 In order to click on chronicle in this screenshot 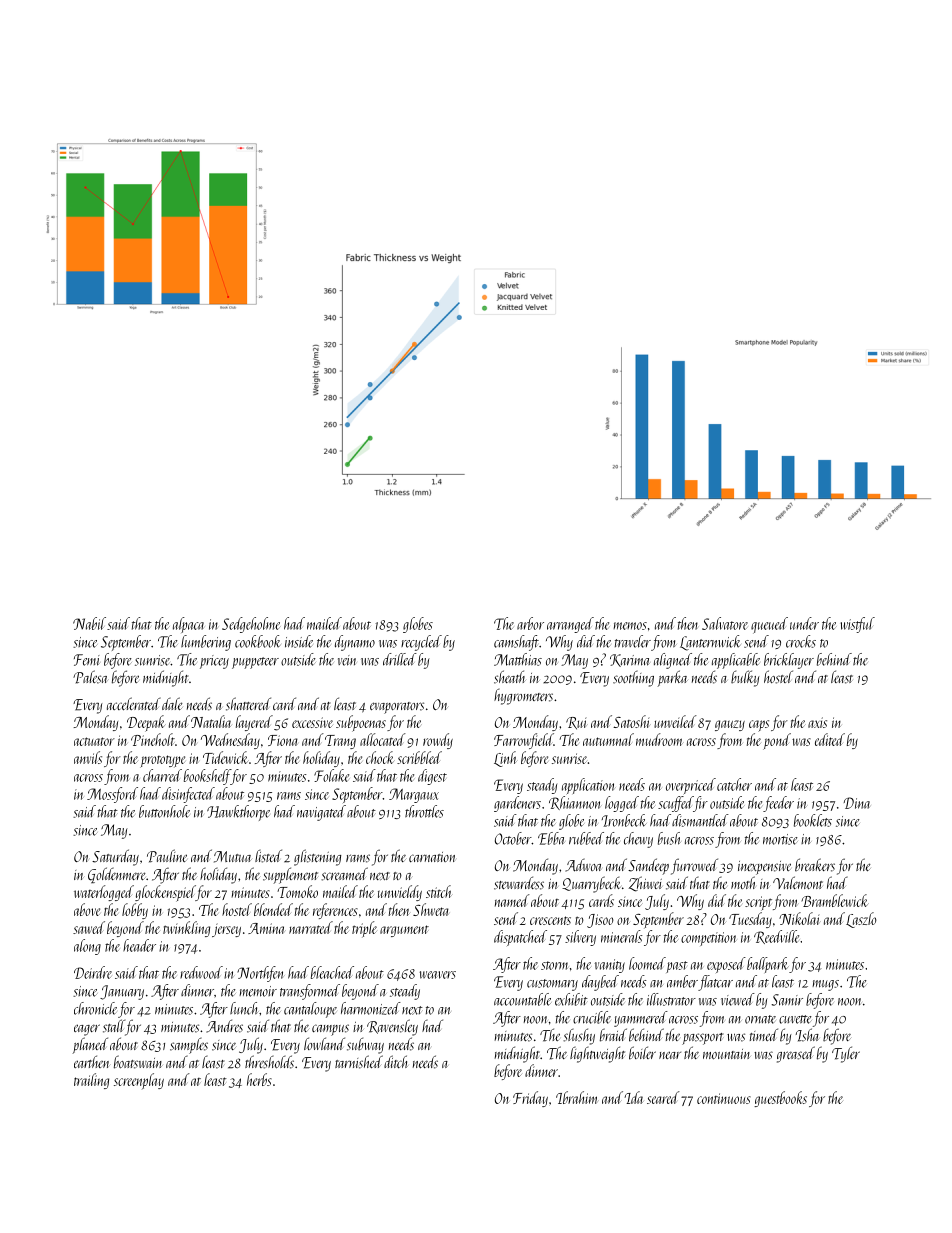, I will do `click(95, 1008)`.
